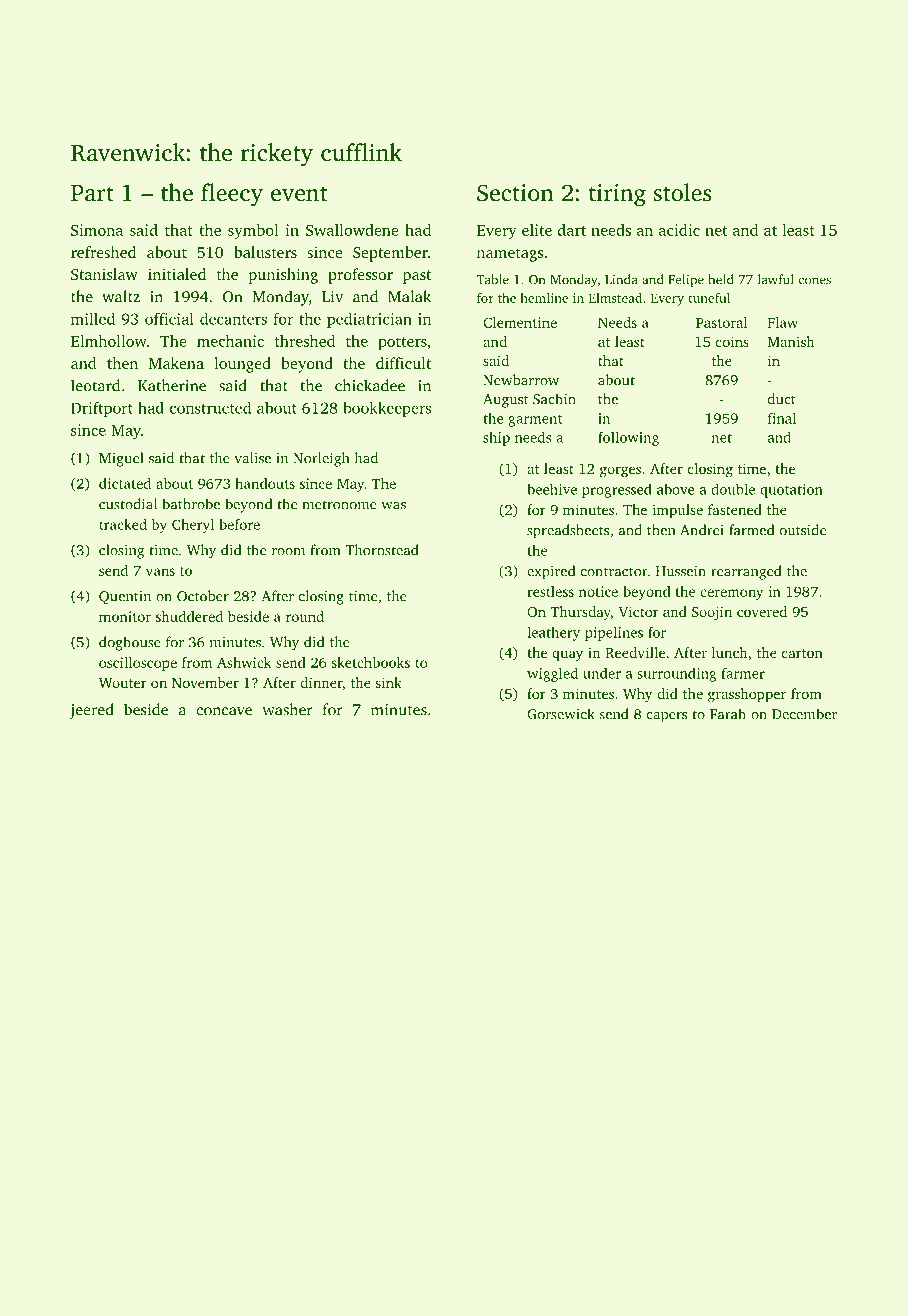 The height and width of the image is (1316, 908). What do you see at coordinates (732, 341) in the image?
I see `coins` at bounding box center [732, 341].
